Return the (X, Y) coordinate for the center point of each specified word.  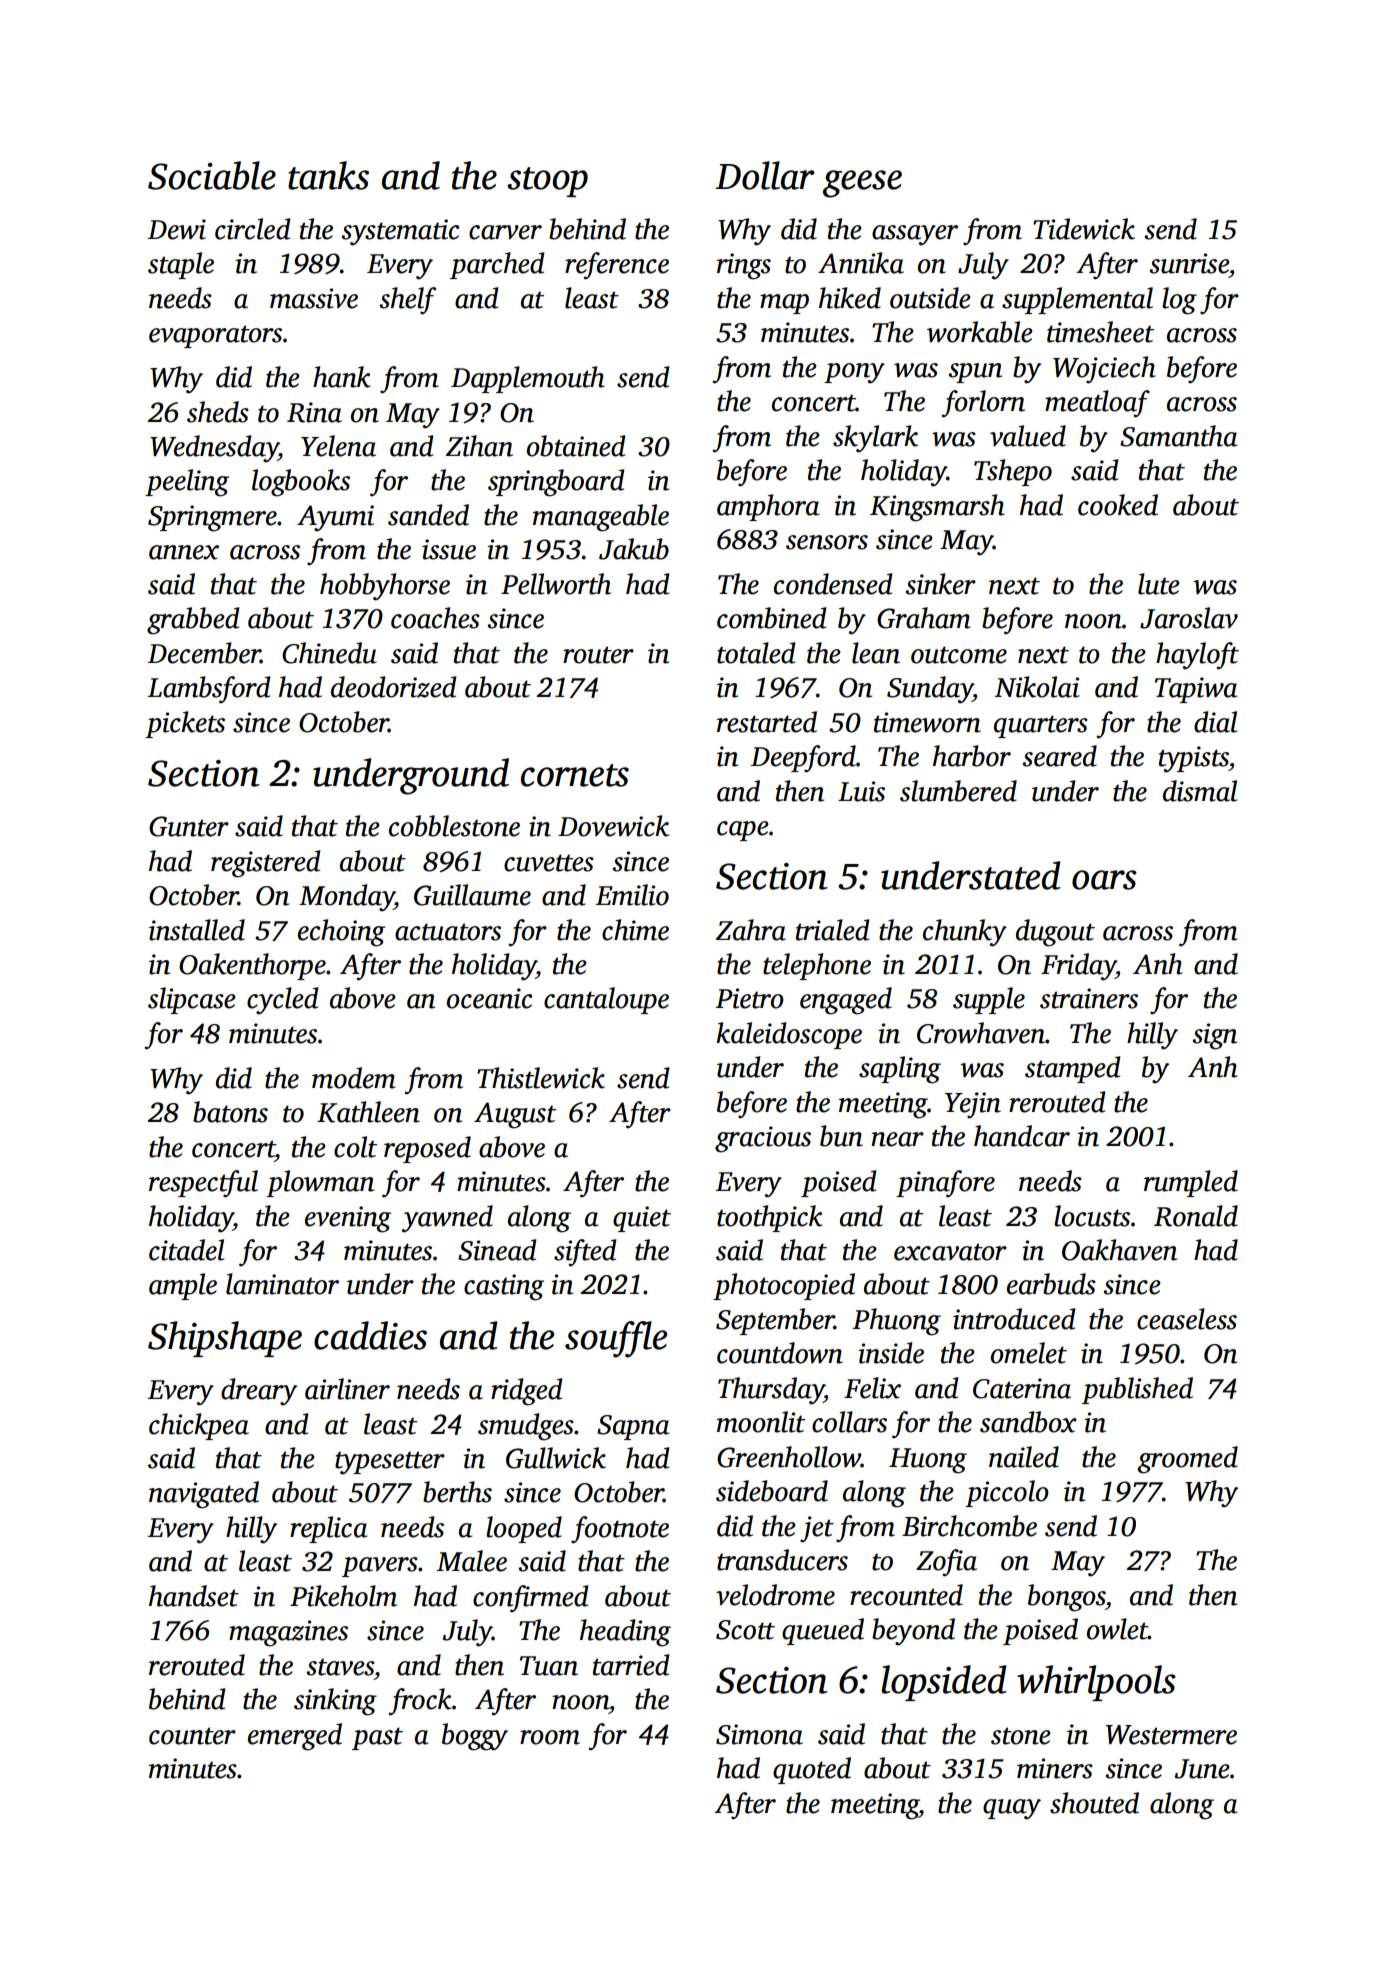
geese (862, 184)
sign (1214, 1036)
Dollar (765, 175)
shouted (1094, 1803)
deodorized (393, 687)
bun (841, 1136)
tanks (328, 175)
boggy (475, 1737)
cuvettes (549, 863)
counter (192, 1736)
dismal (1200, 791)
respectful (203, 1184)
